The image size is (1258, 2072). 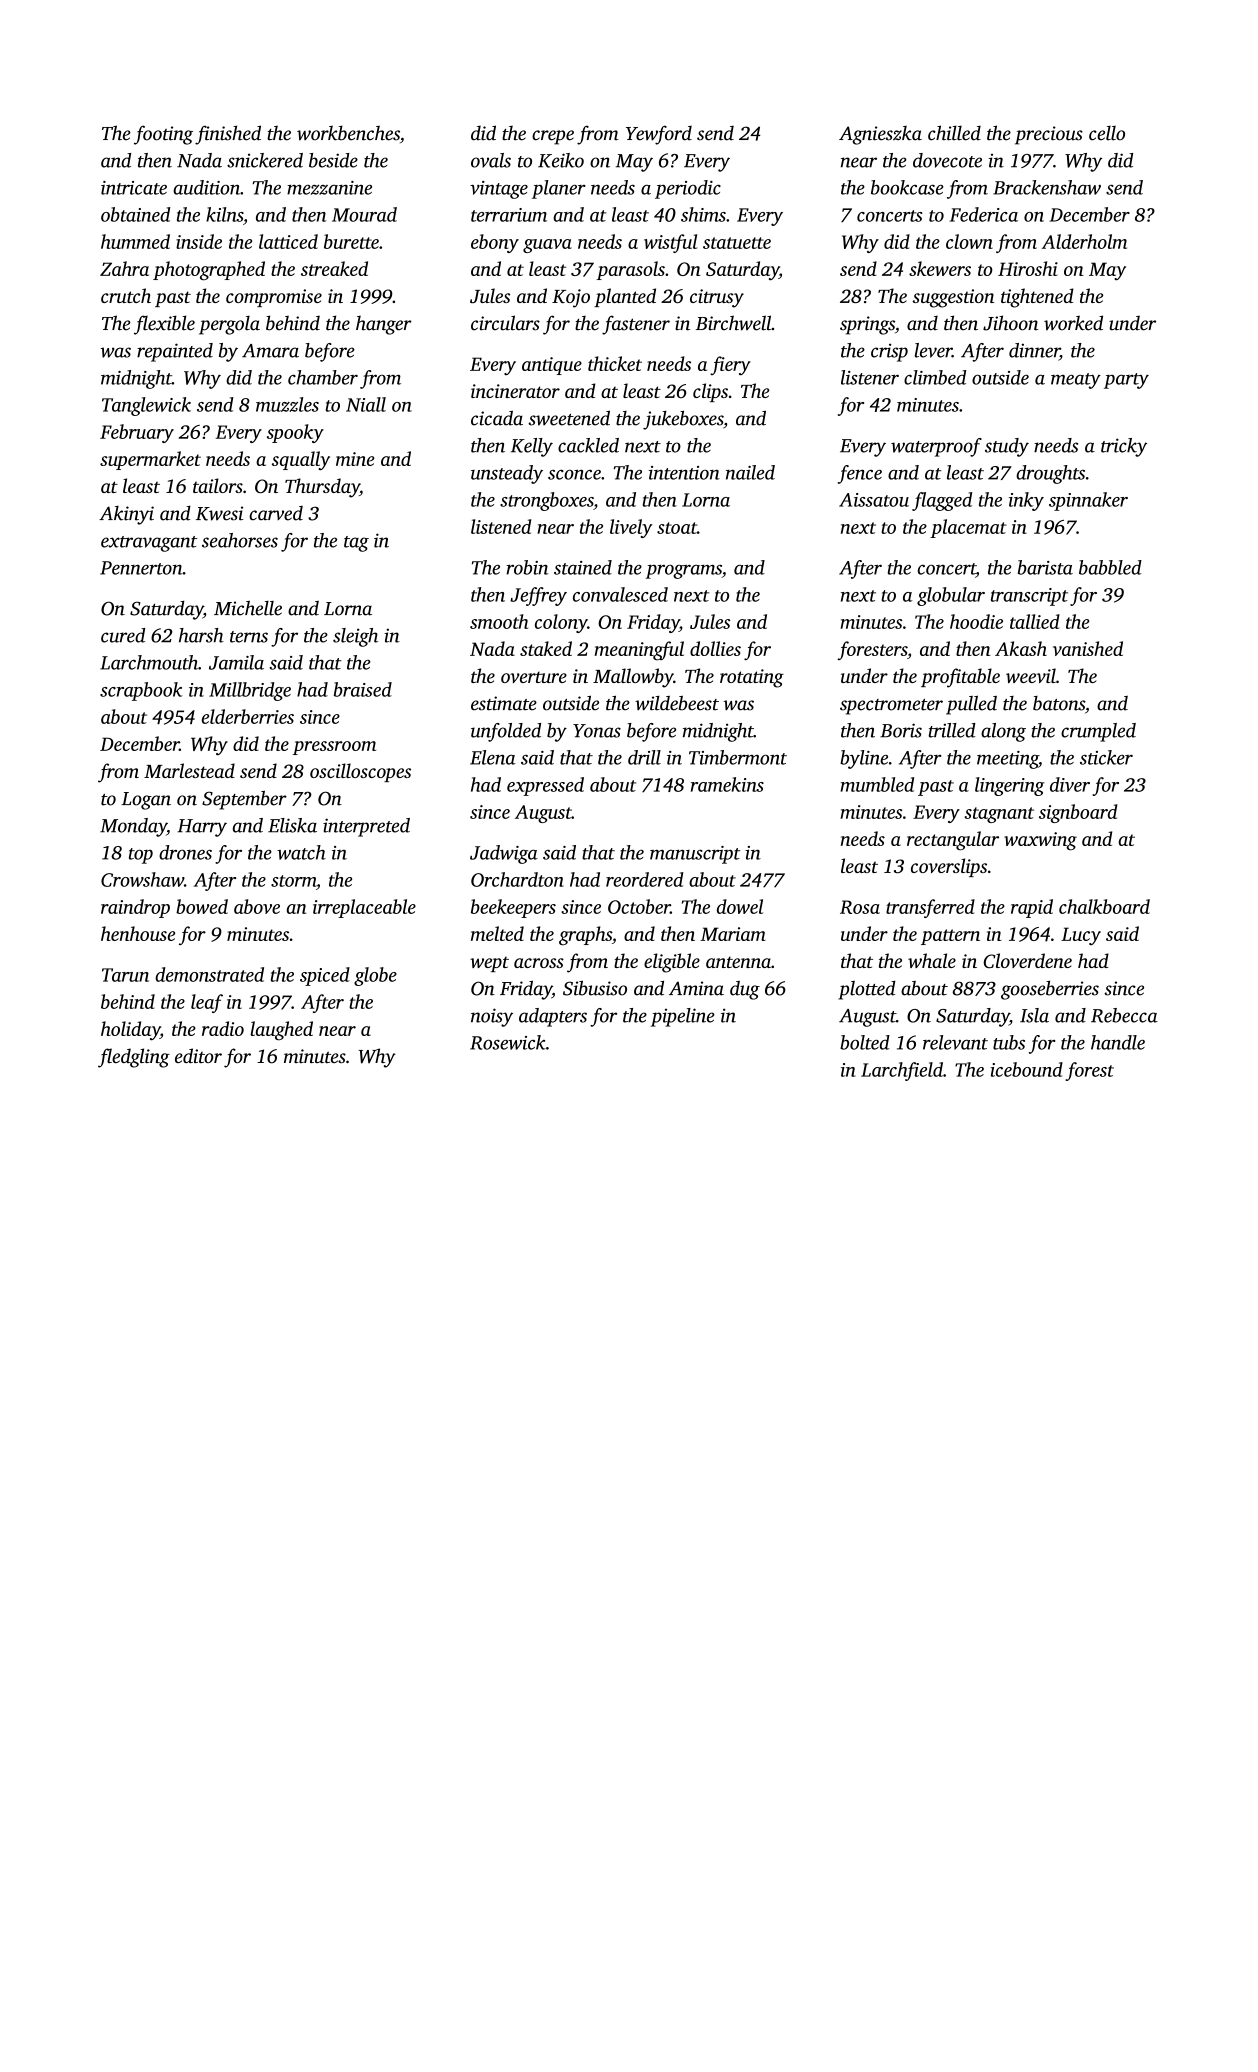 What do you see at coordinates (134, 188) in the image?
I see `intricate` at bounding box center [134, 188].
